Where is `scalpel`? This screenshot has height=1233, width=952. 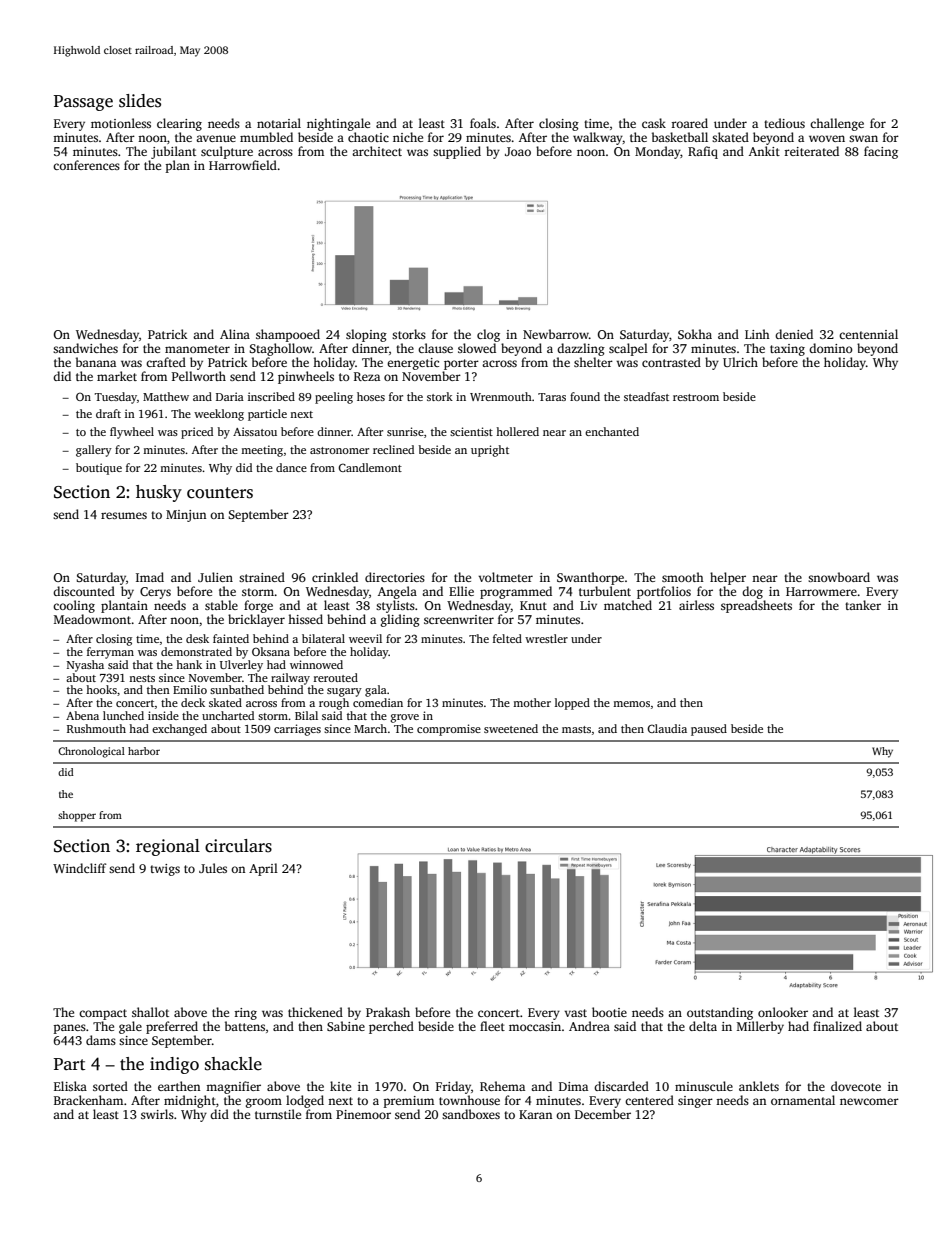 scalpel is located at coordinates (628, 349).
